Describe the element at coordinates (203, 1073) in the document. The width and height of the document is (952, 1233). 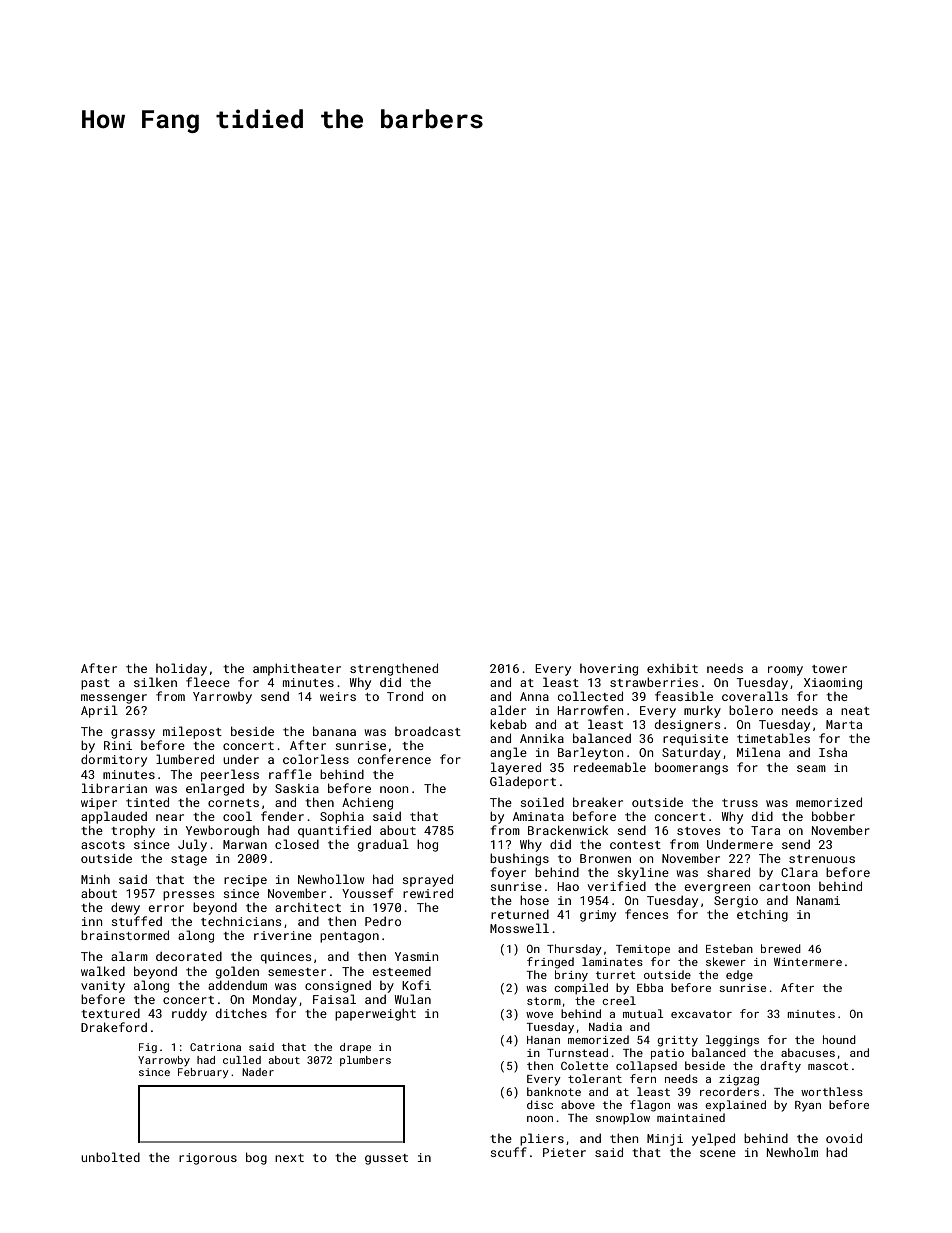
I see `February` at that location.
